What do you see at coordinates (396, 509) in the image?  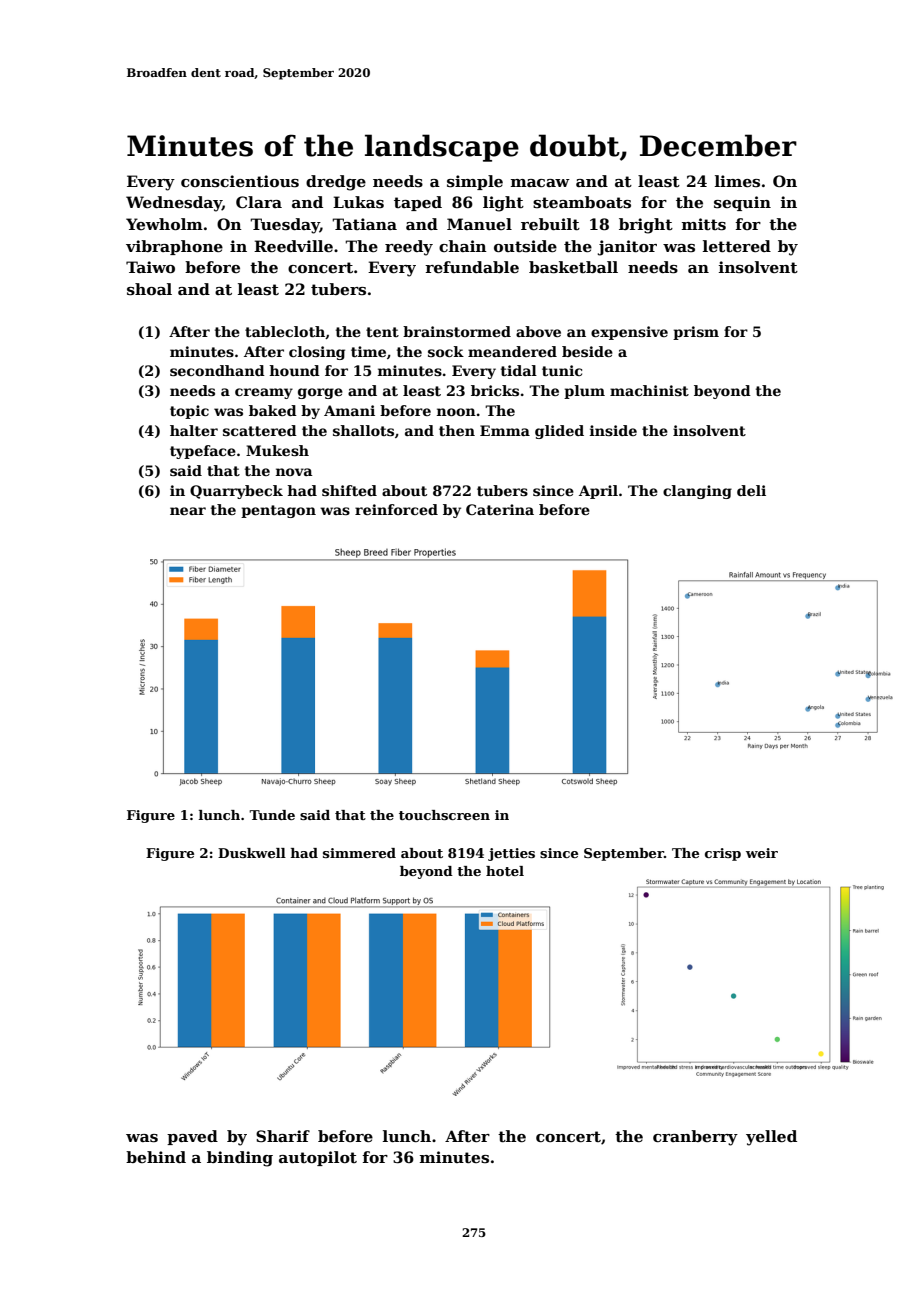 I see `reinforced` at bounding box center [396, 509].
